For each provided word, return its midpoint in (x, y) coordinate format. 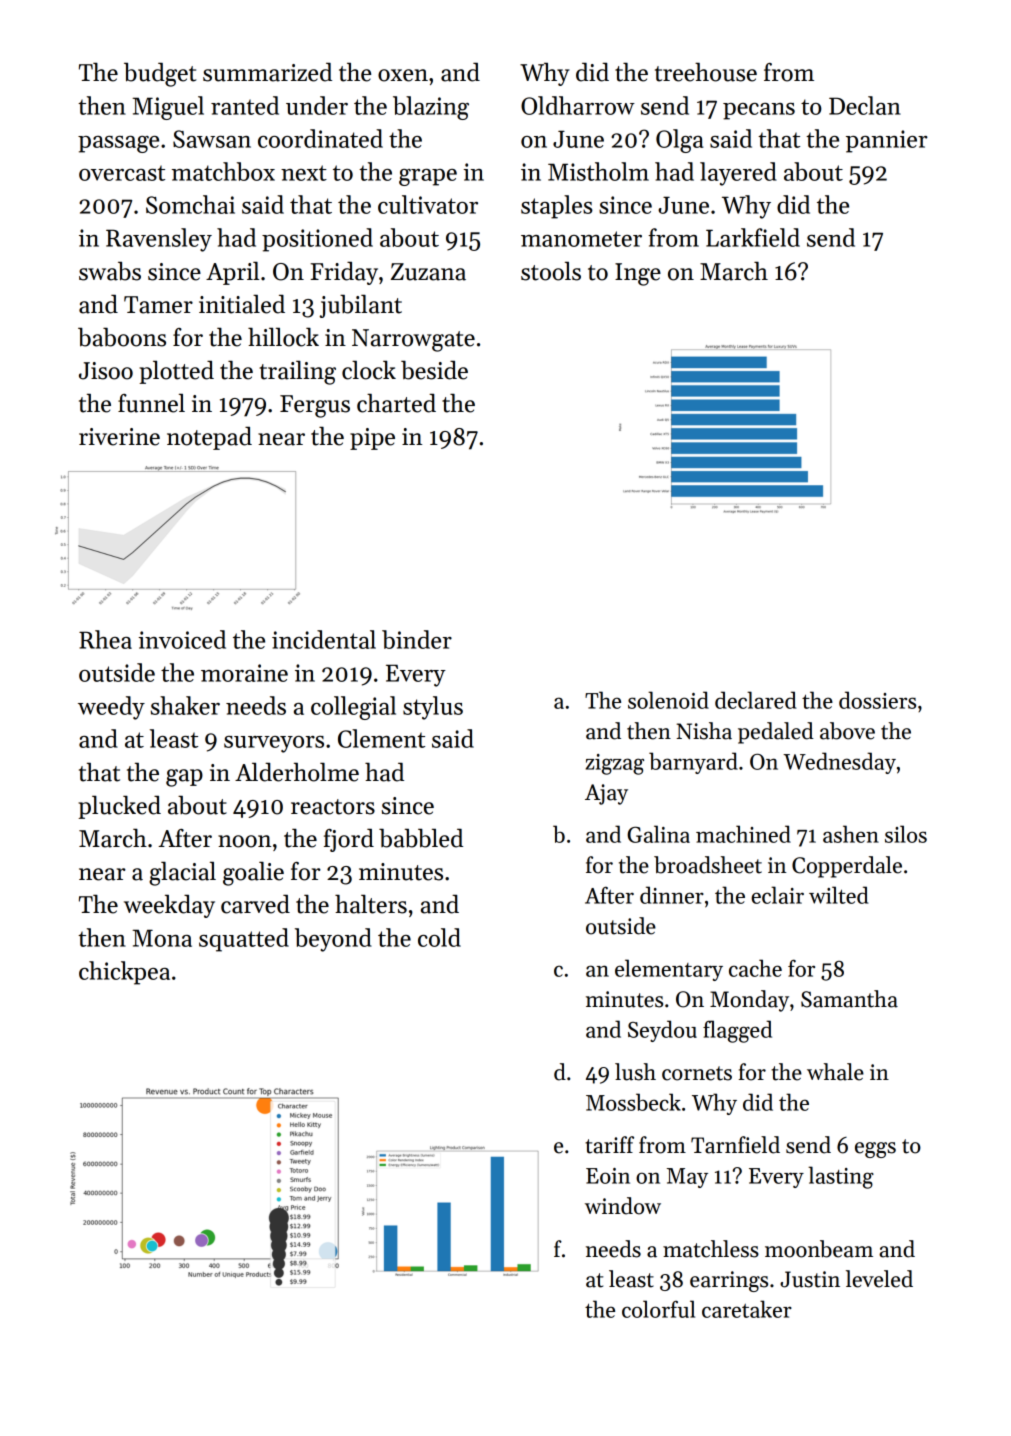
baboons (122, 337)
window (623, 1206)
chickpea (124, 973)
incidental (324, 639)
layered (738, 174)
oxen (403, 75)
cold (439, 937)
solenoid (668, 700)
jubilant (361, 306)
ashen (851, 834)
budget (160, 75)
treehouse (706, 72)
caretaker (747, 1309)
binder (417, 639)
